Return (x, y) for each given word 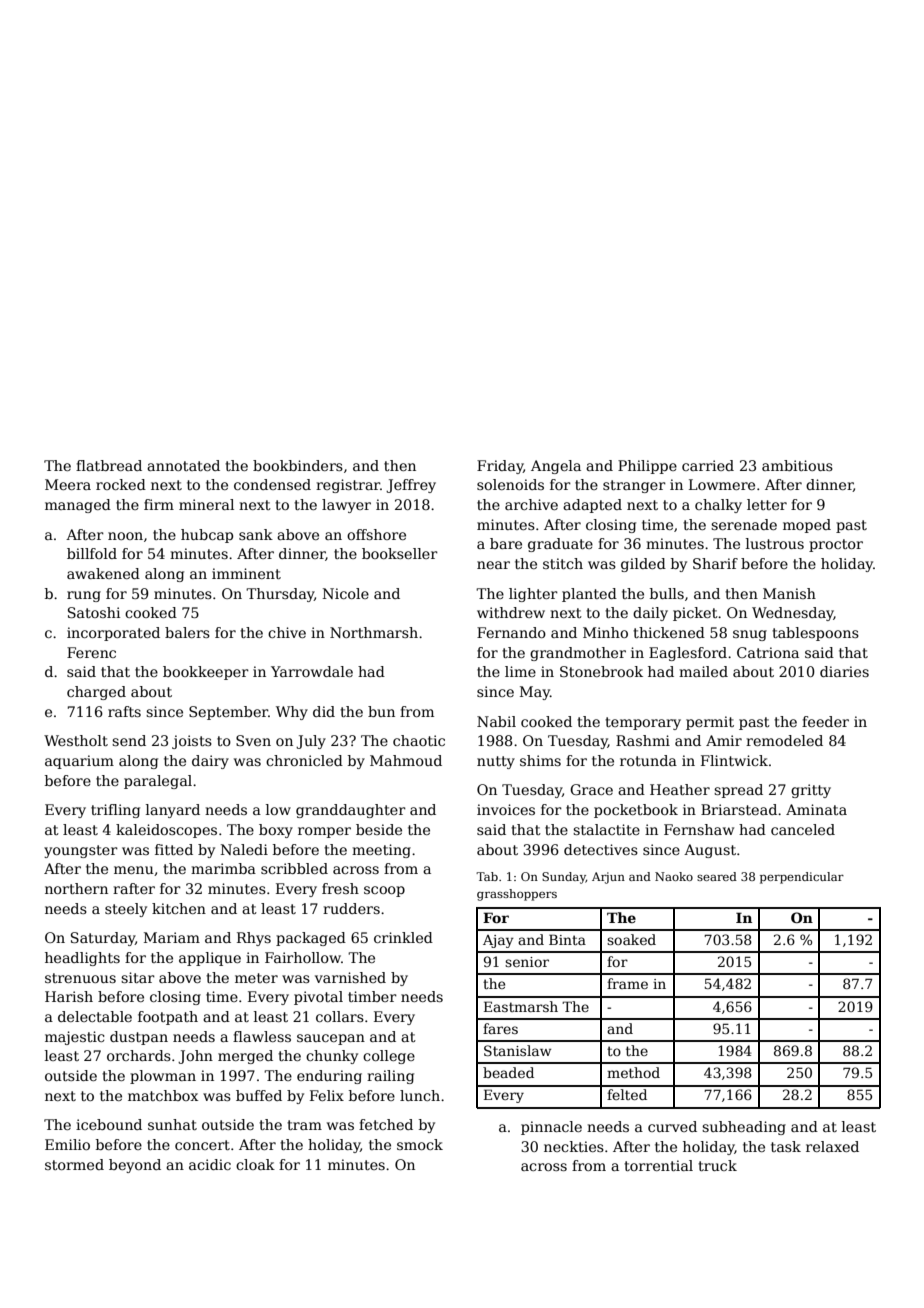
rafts (124, 711)
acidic (210, 1164)
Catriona (768, 652)
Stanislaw (517, 1050)
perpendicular (802, 878)
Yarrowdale (312, 671)
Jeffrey (411, 486)
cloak (255, 1164)
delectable (95, 1016)
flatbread (109, 465)
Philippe (647, 467)
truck (717, 1165)
